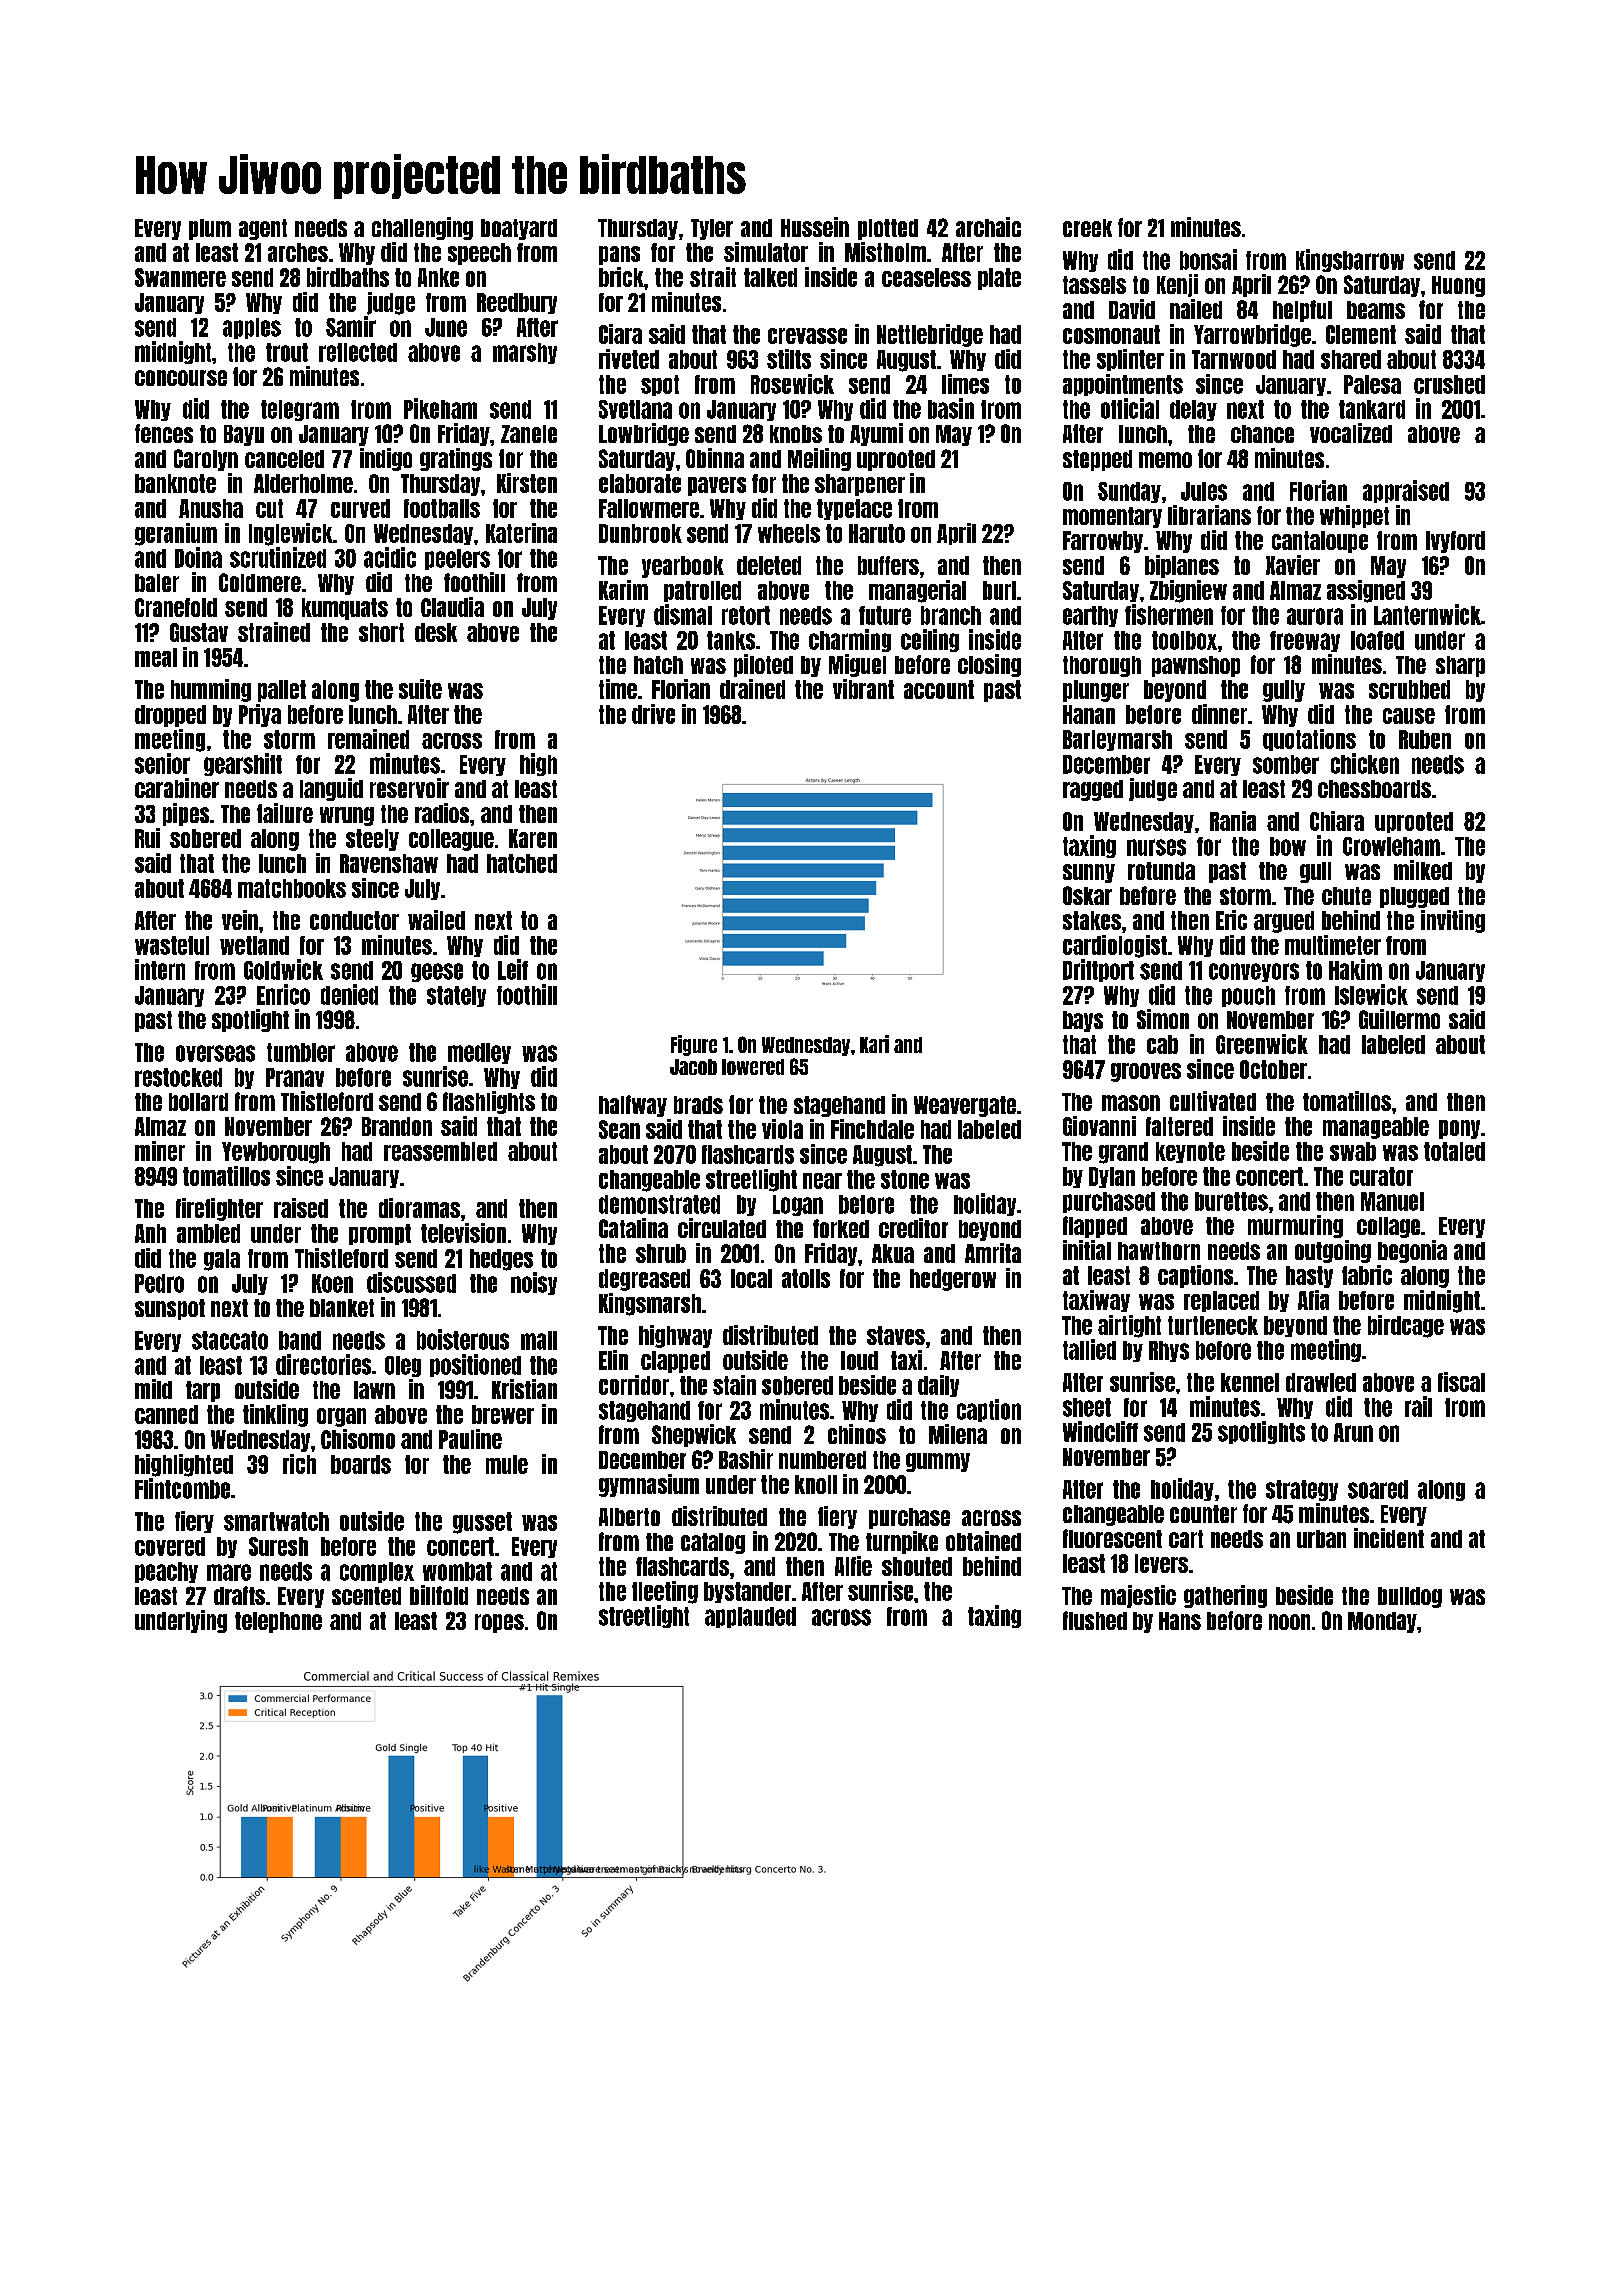  I want to click on brewer, so click(503, 1414).
